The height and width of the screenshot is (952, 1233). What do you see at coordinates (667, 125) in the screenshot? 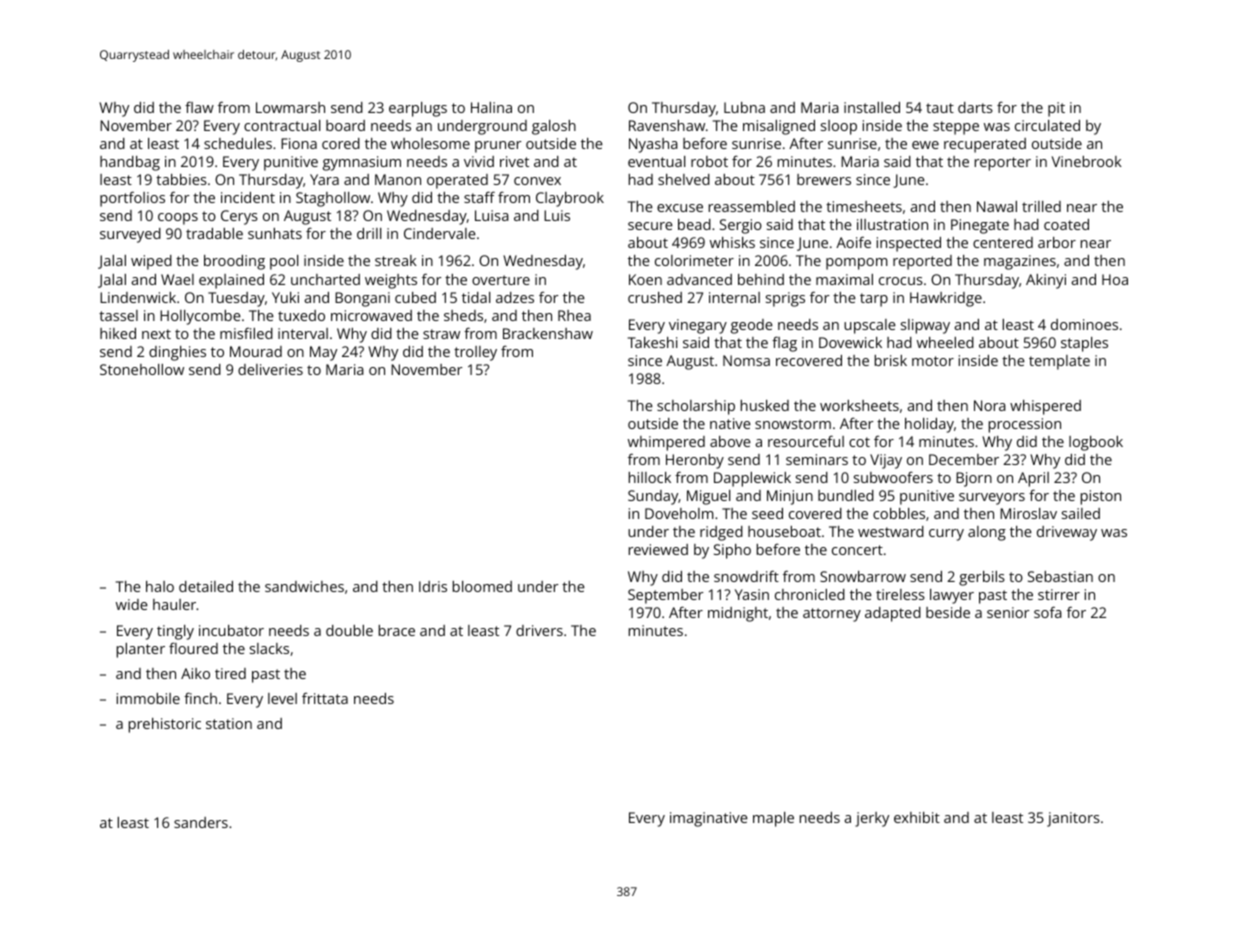
I see `Ravenshaw` at bounding box center [667, 125].
